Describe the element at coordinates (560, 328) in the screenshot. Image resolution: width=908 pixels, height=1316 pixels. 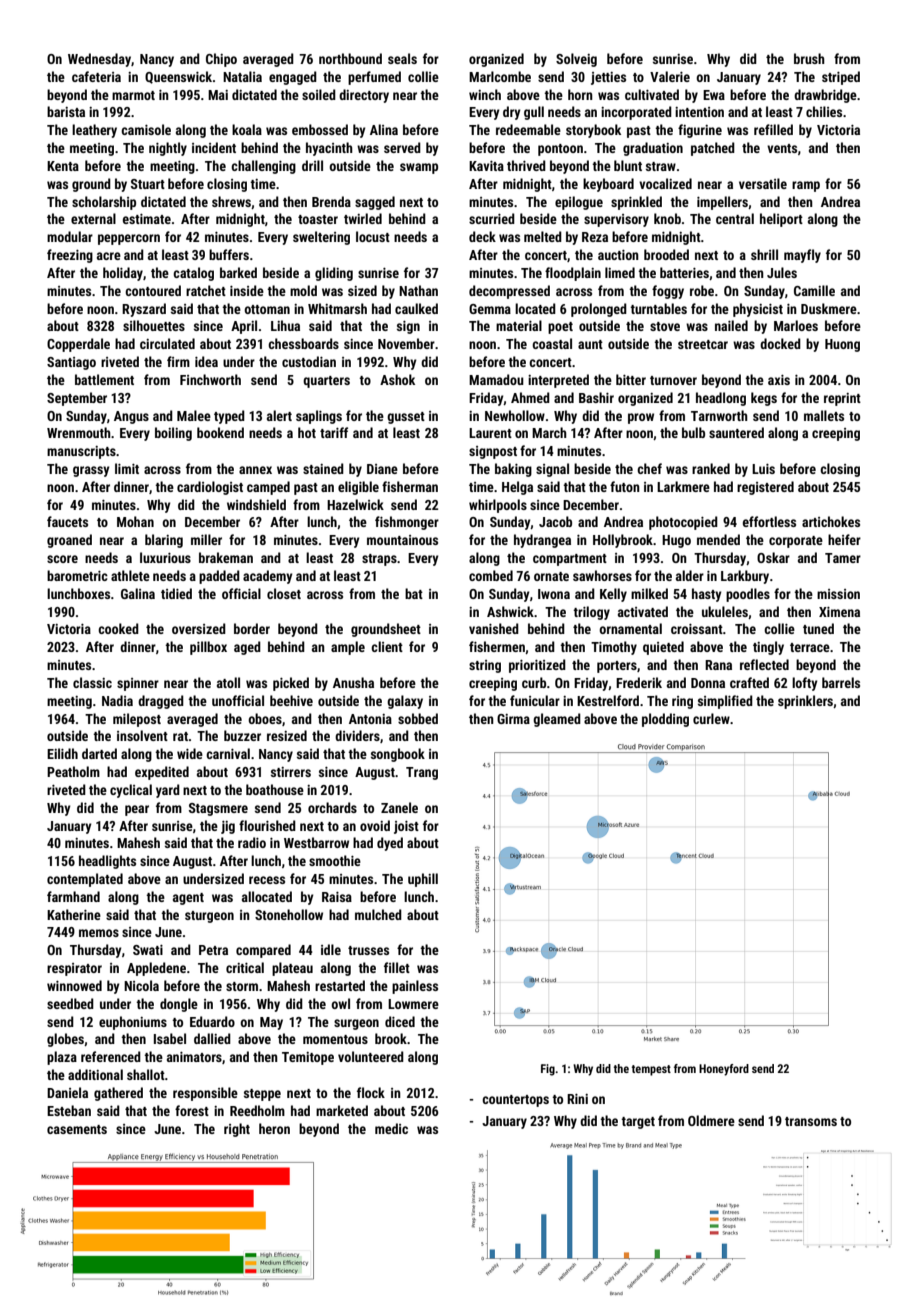
I see `poet` at that location.
